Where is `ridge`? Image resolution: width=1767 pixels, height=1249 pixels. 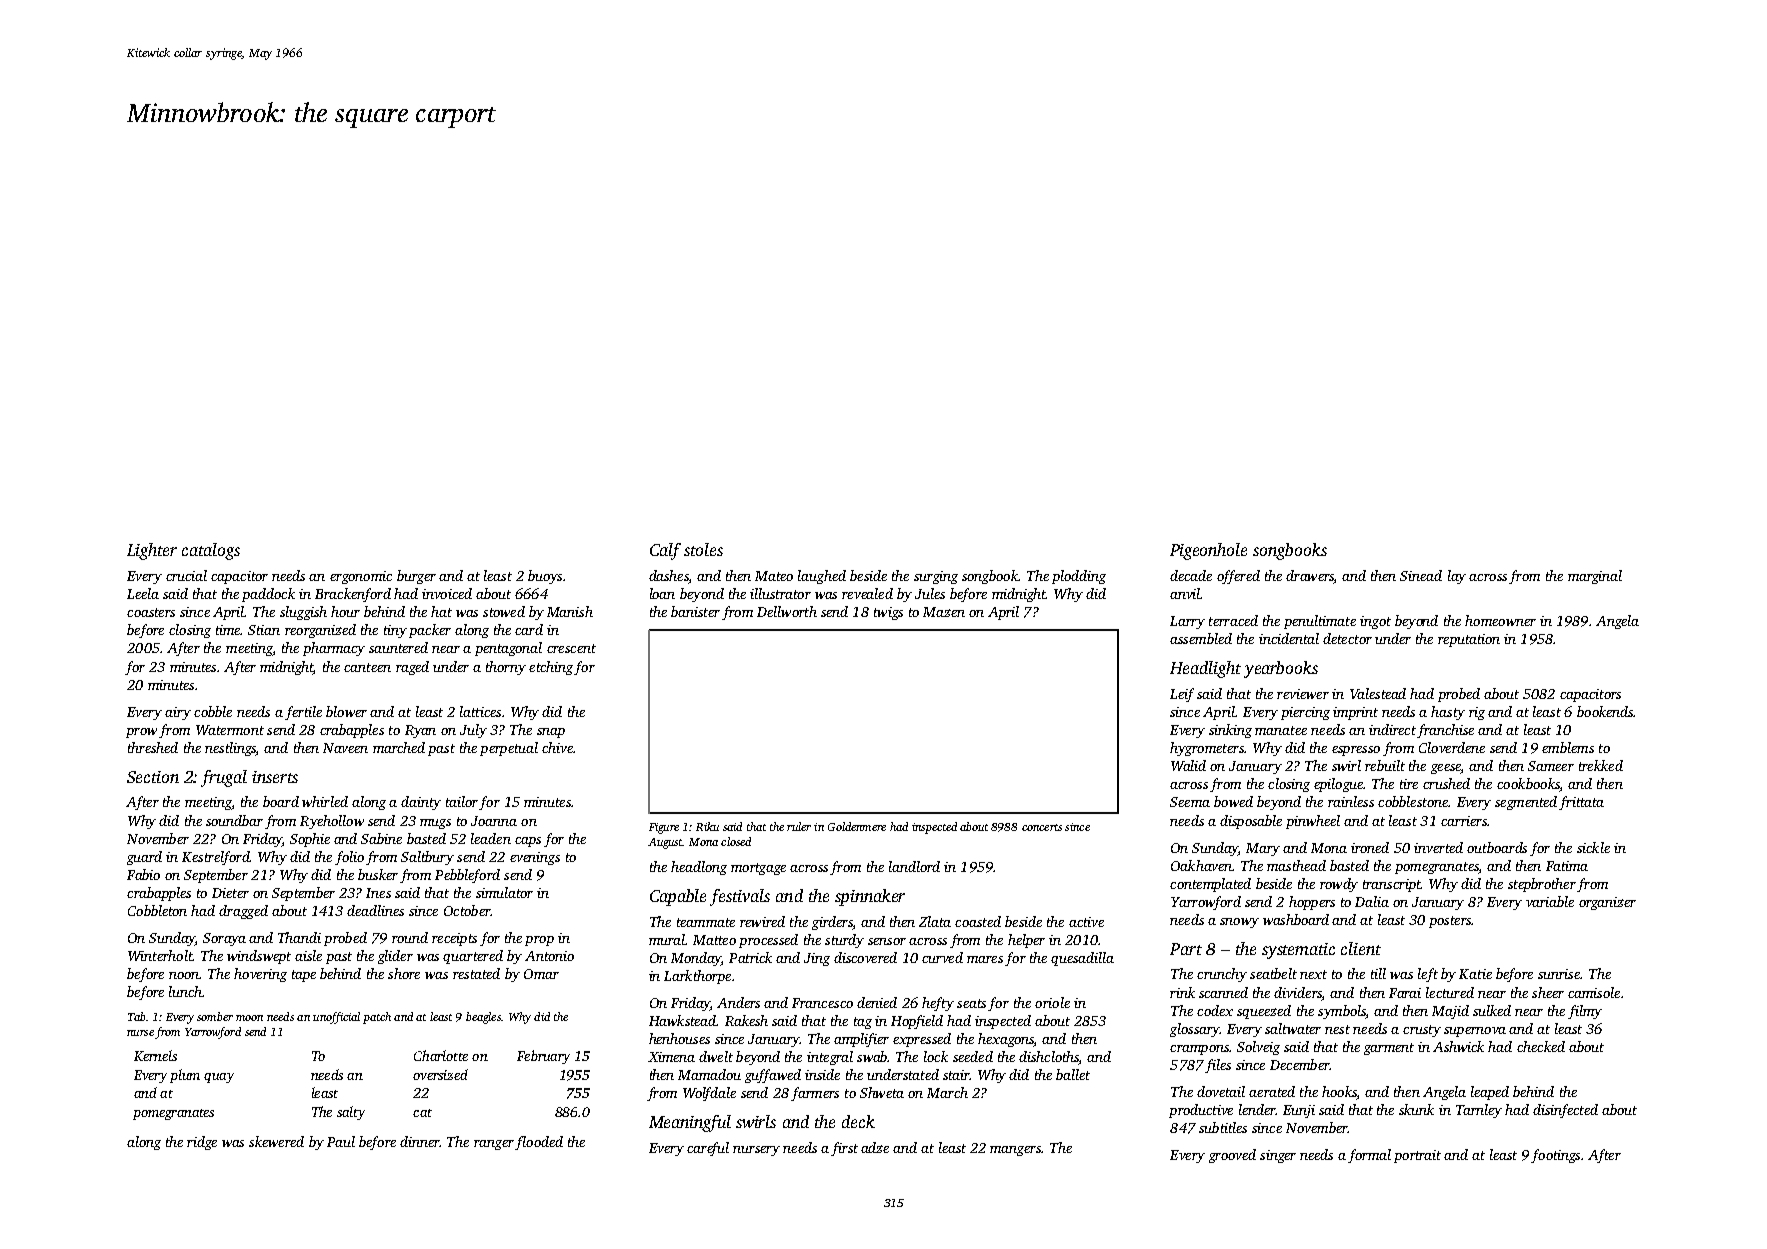 ridge is located at coordinates (202, 1143).
